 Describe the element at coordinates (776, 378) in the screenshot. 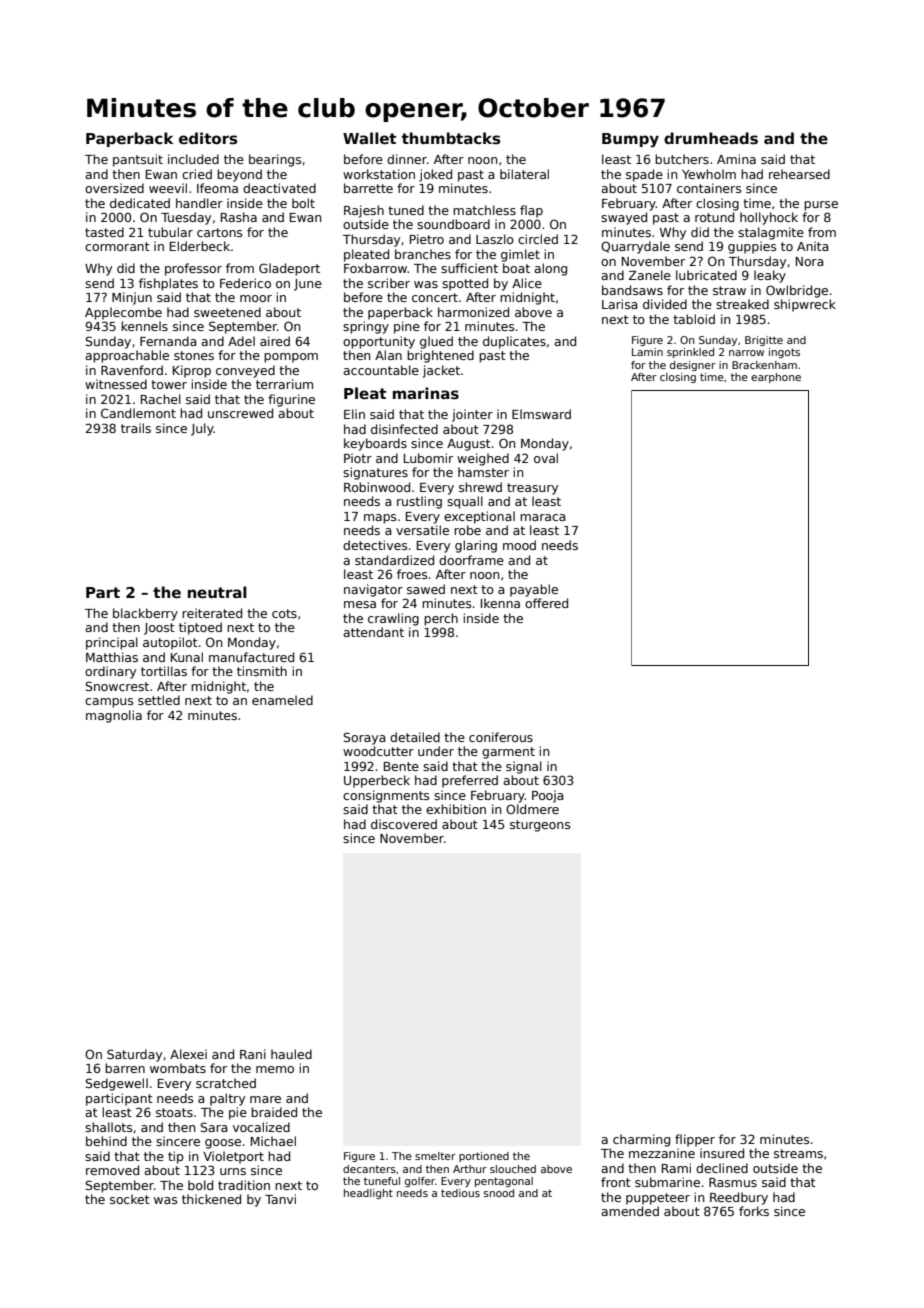

I see `earphone` at that location.
